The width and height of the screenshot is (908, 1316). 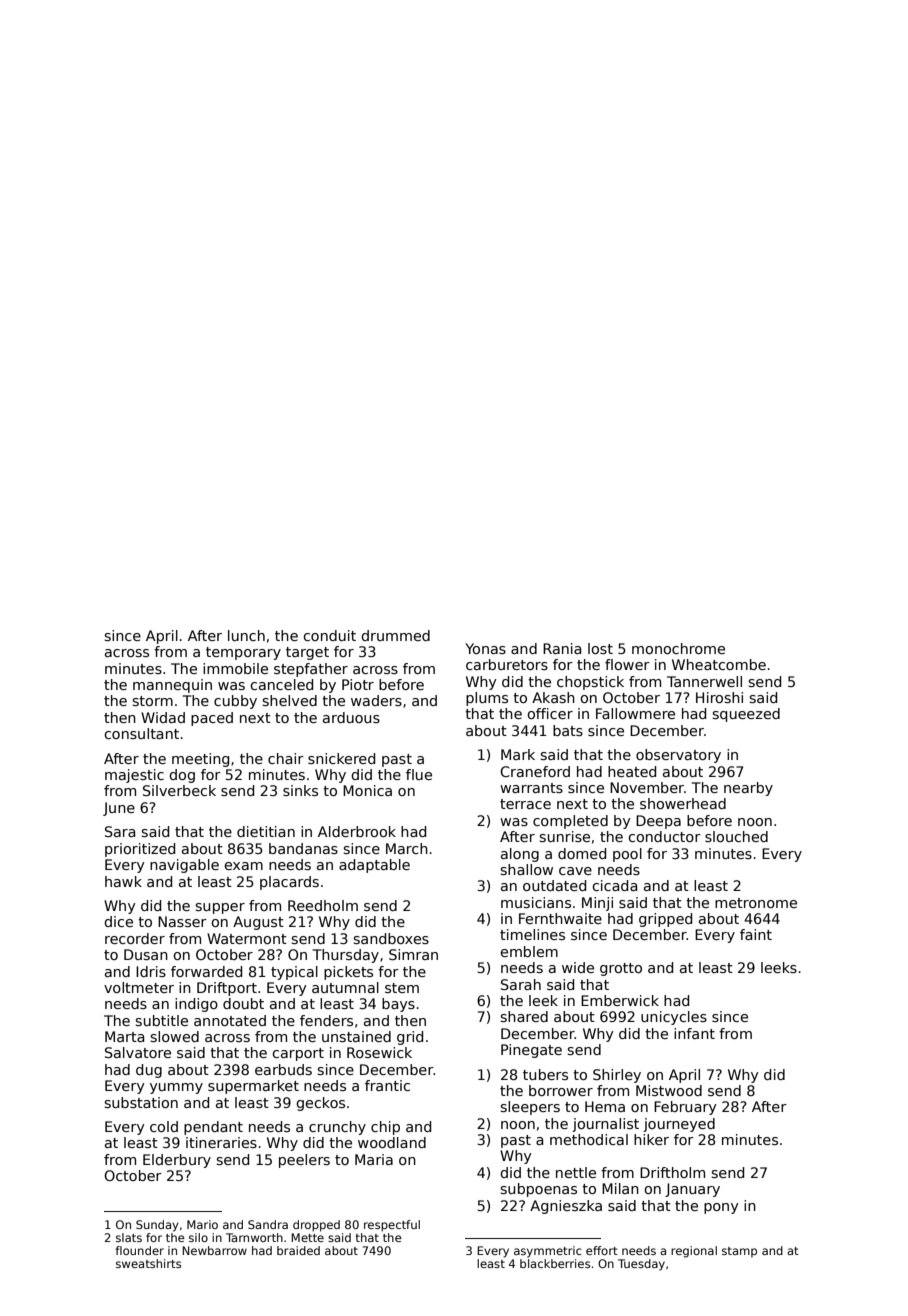 I want to click on observatory, so click(x=678, y=756).
